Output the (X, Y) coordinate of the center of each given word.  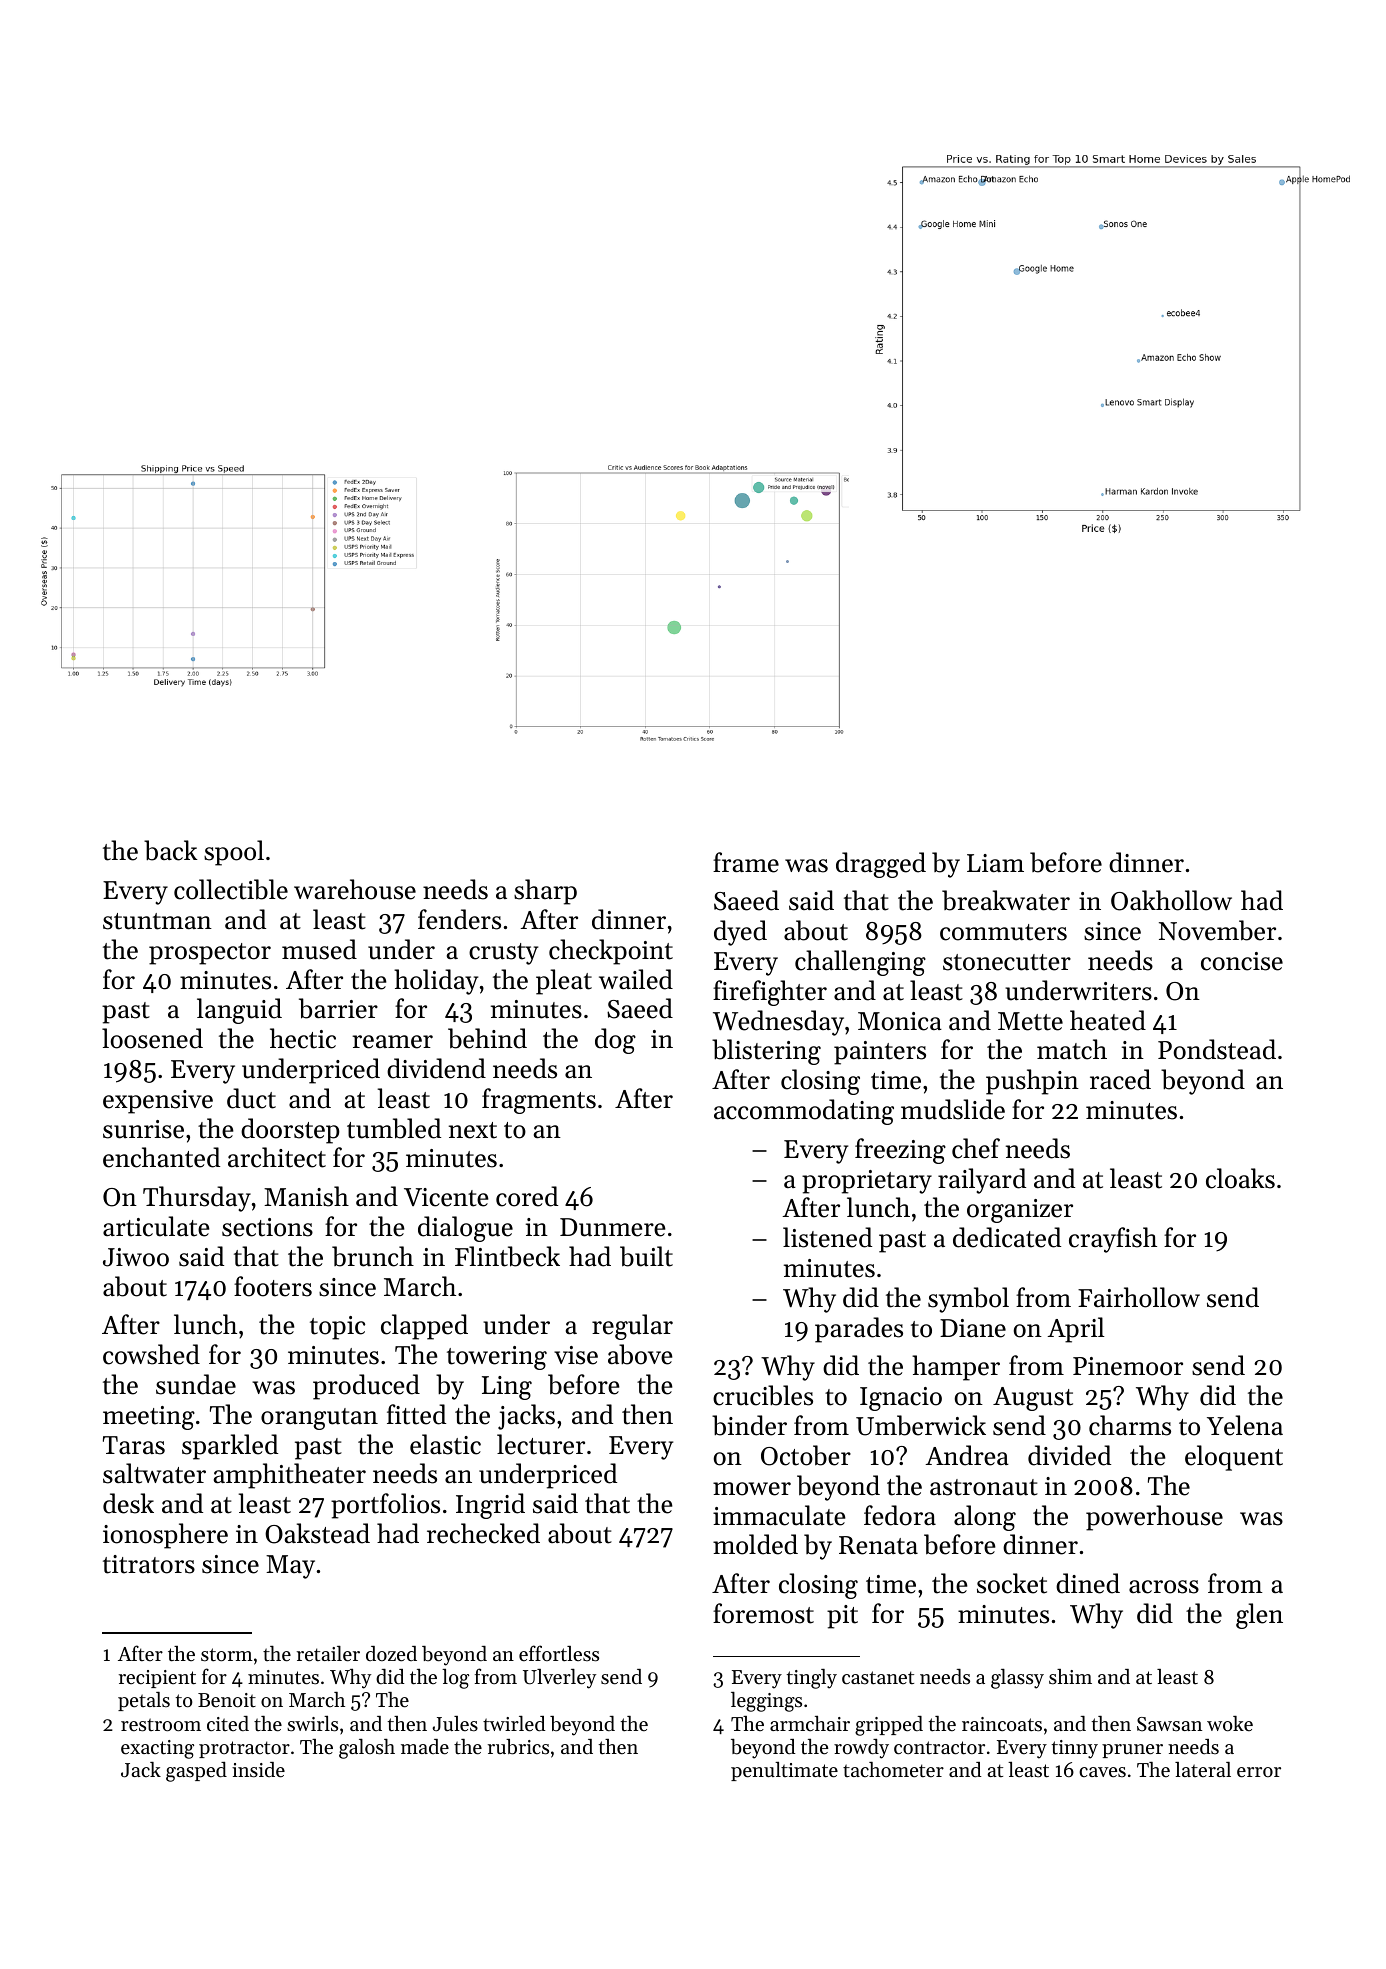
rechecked (483, 1533)
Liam (995, 863)
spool (234, 853)
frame (746, 862)
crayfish (1113, 1240)
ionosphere (165, 1536)
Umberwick (921, 1425)
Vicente (446, 1197)
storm (227, 1655)
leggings (766, 1702)
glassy (1017, 1679)
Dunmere (613, 1227)
